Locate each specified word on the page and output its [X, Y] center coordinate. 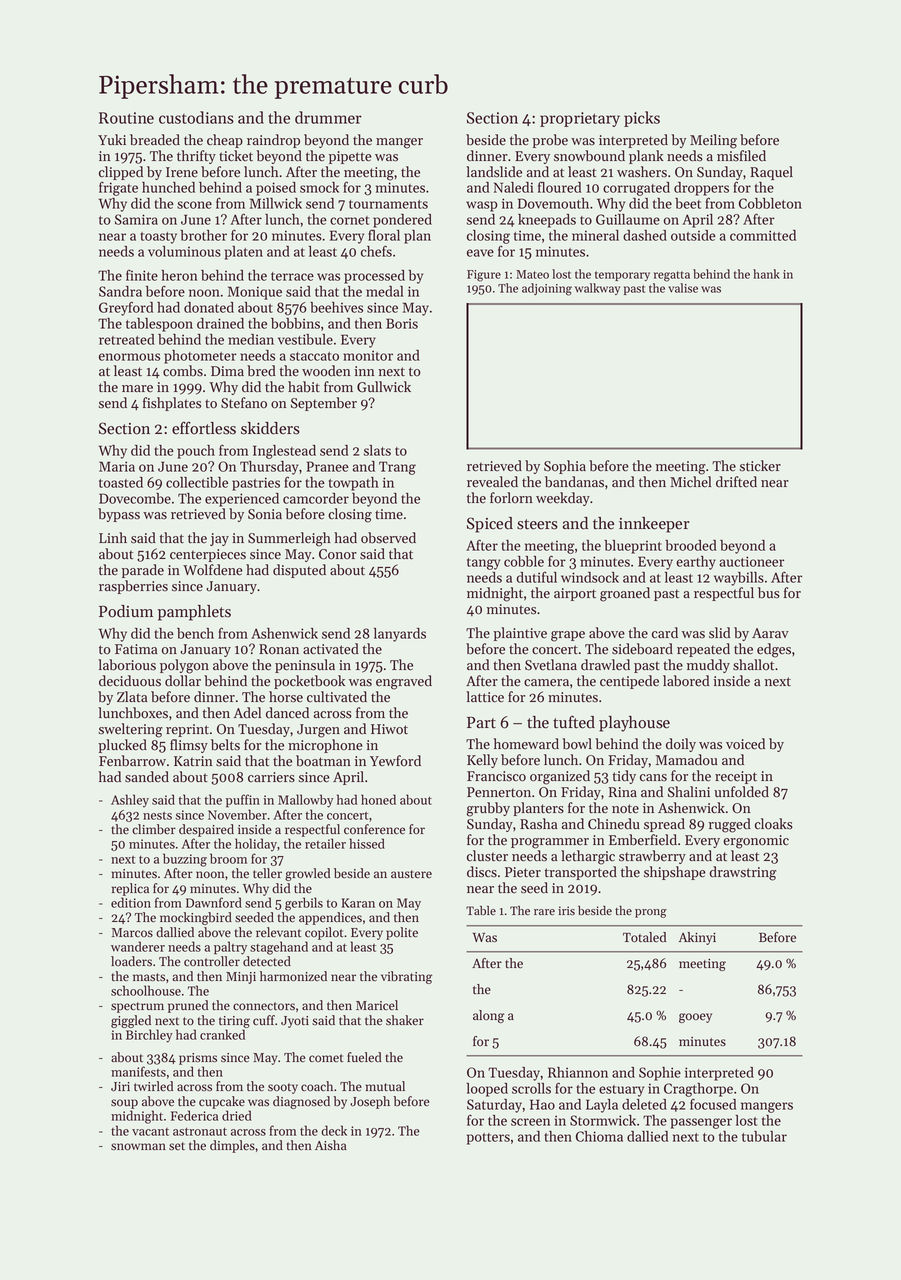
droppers [701, 189]
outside [693, 235]
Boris [402, 323]
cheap [225, 141]
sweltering [131, 730]
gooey [695, 1018]
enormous [129, 357]
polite [402, 933]
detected [267, 961]
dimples [232, 1146]
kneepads [547, 221]
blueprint [633, 547]
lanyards [400, 635]
